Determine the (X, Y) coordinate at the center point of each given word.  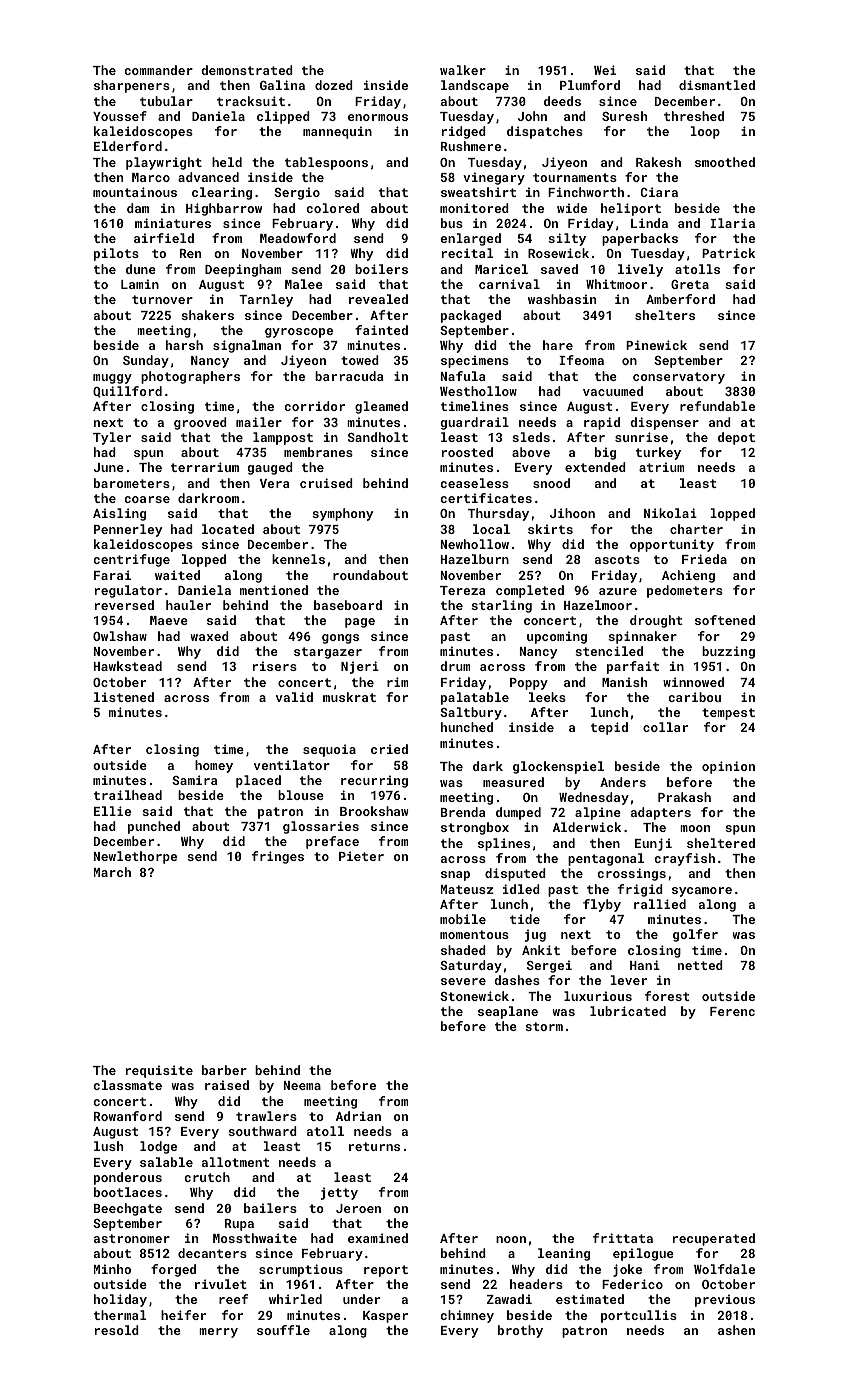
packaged (471, 316)
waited (177, 575)
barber (224, 1070)
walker (463, 70)
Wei (605, 70)
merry (218, 1333)
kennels (298, 559)
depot (736, 438)
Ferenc (732, 1011)
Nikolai (670, 513)
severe (463, 981)
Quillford (127, 392)
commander (159, 70)
